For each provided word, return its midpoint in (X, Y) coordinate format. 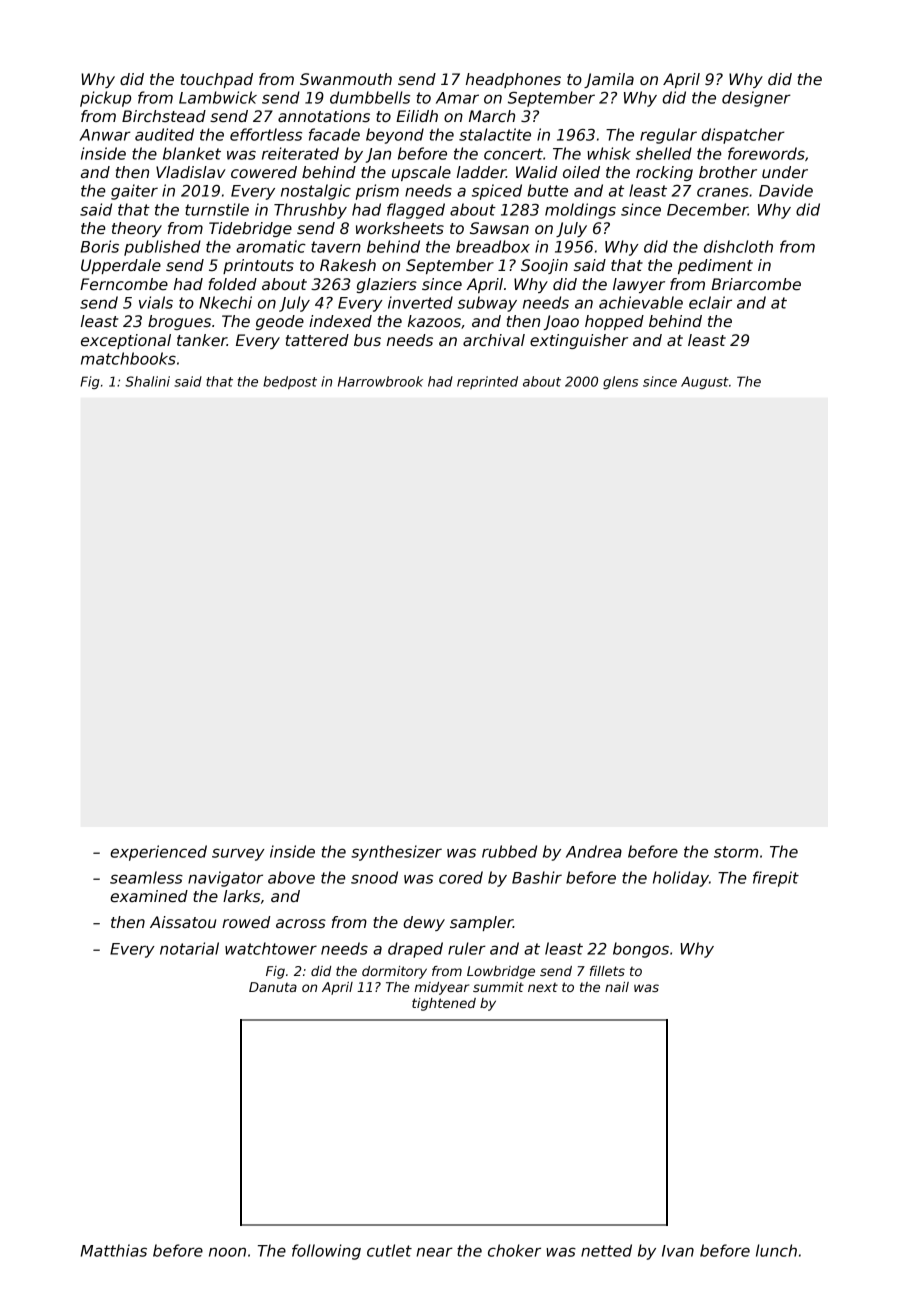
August (705, 382)
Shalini (147, 381)
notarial (189, 948)
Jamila (609, 80)
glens (620, 382)
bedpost (290, 382)
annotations (324, 116)
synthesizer (396, 853)
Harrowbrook (380, 381)
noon (227, 1252)
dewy (424, 923)
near (434, 1252)
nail (617, 987)
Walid (537, 172)
